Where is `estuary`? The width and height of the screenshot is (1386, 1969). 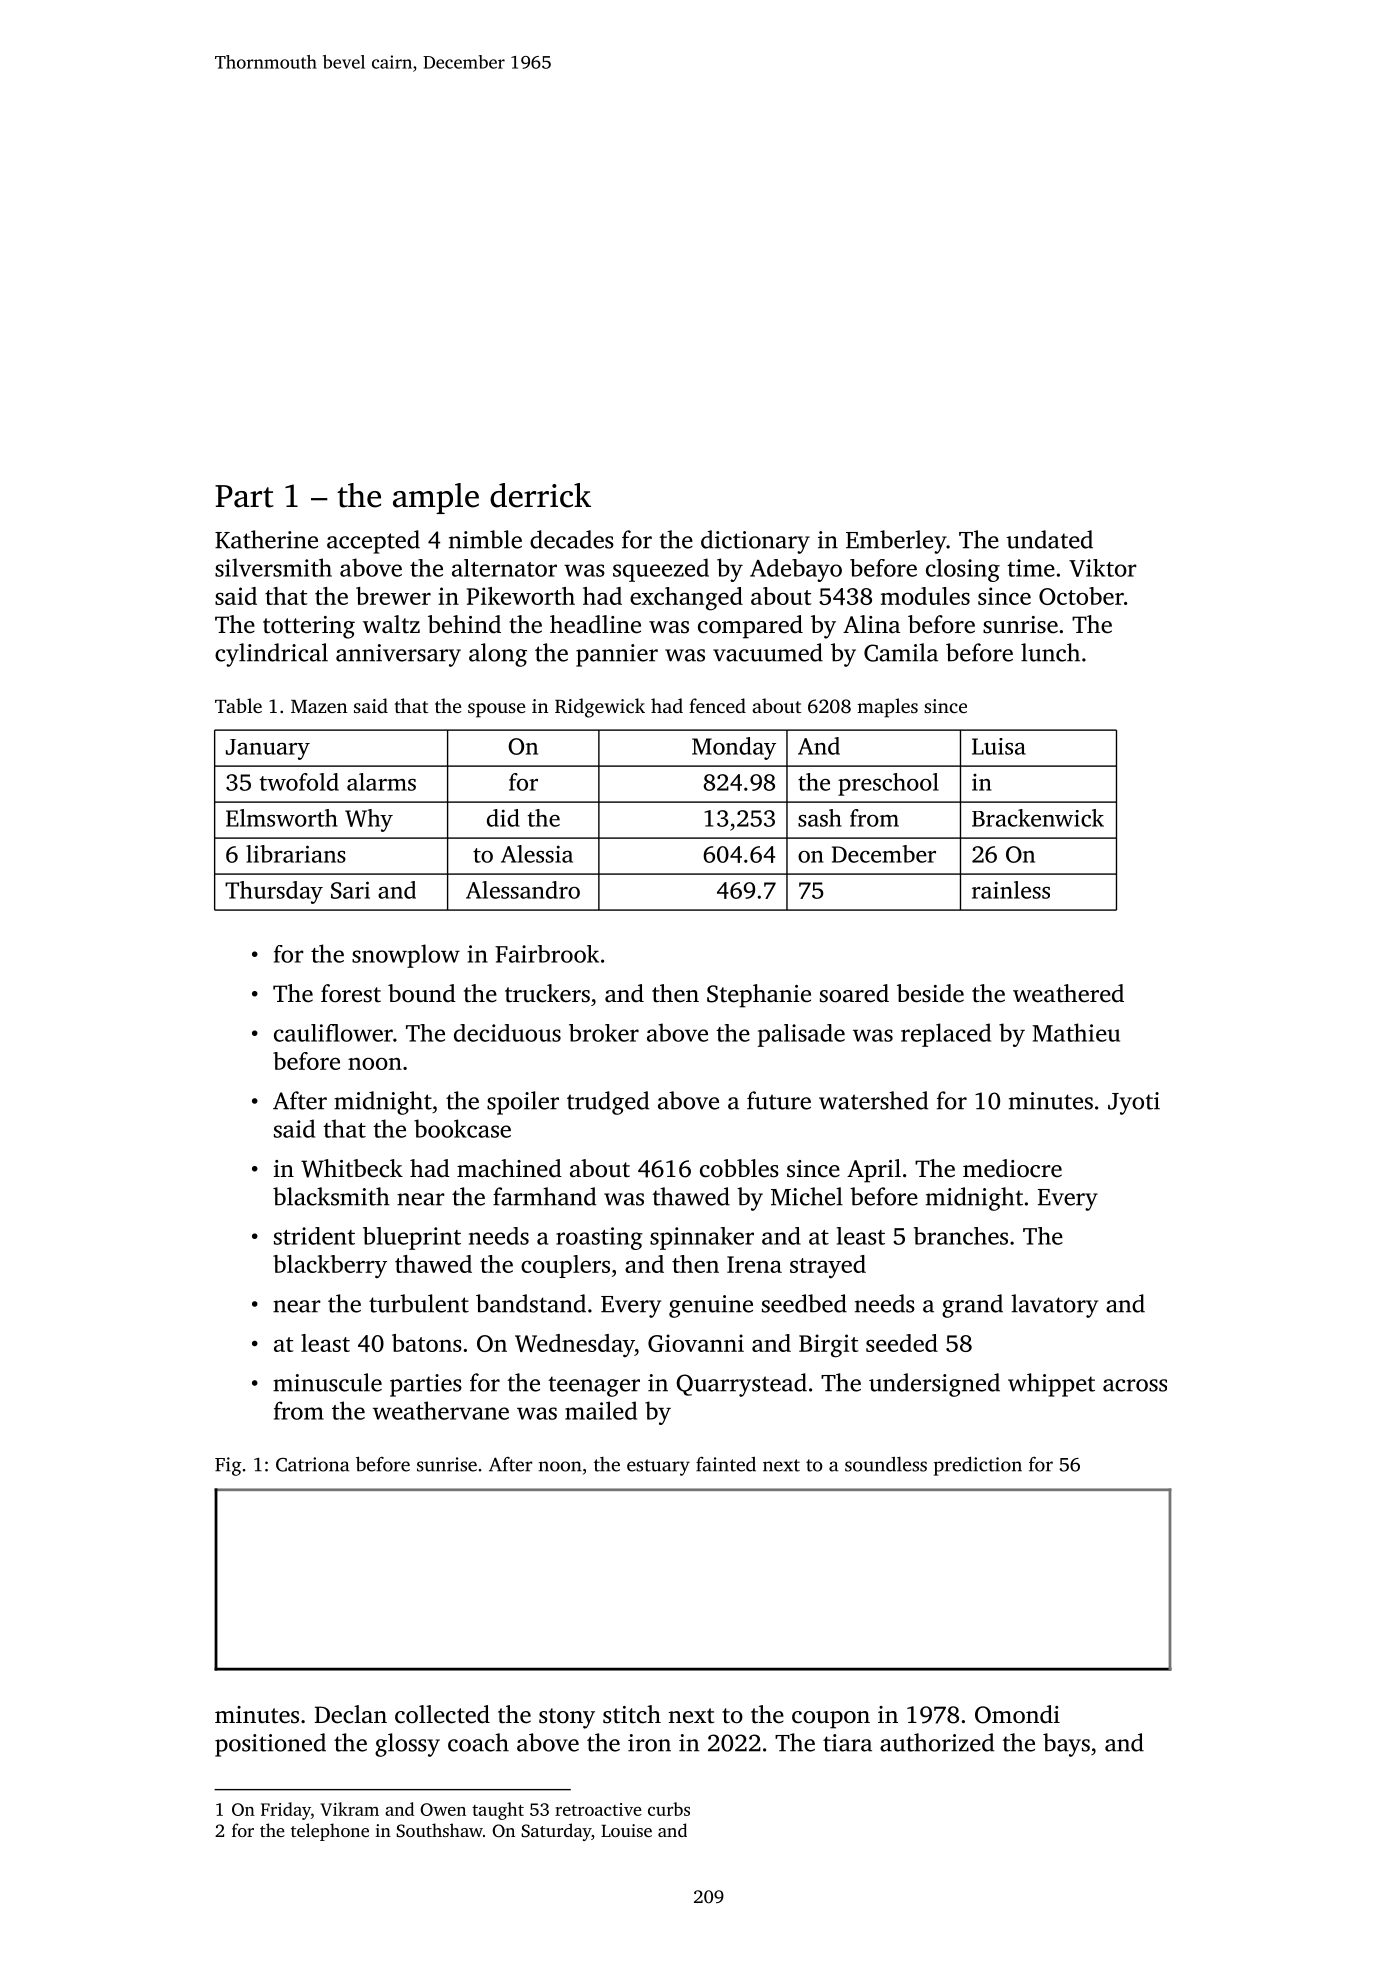
estuary is located at coordinates (658, 1467).
